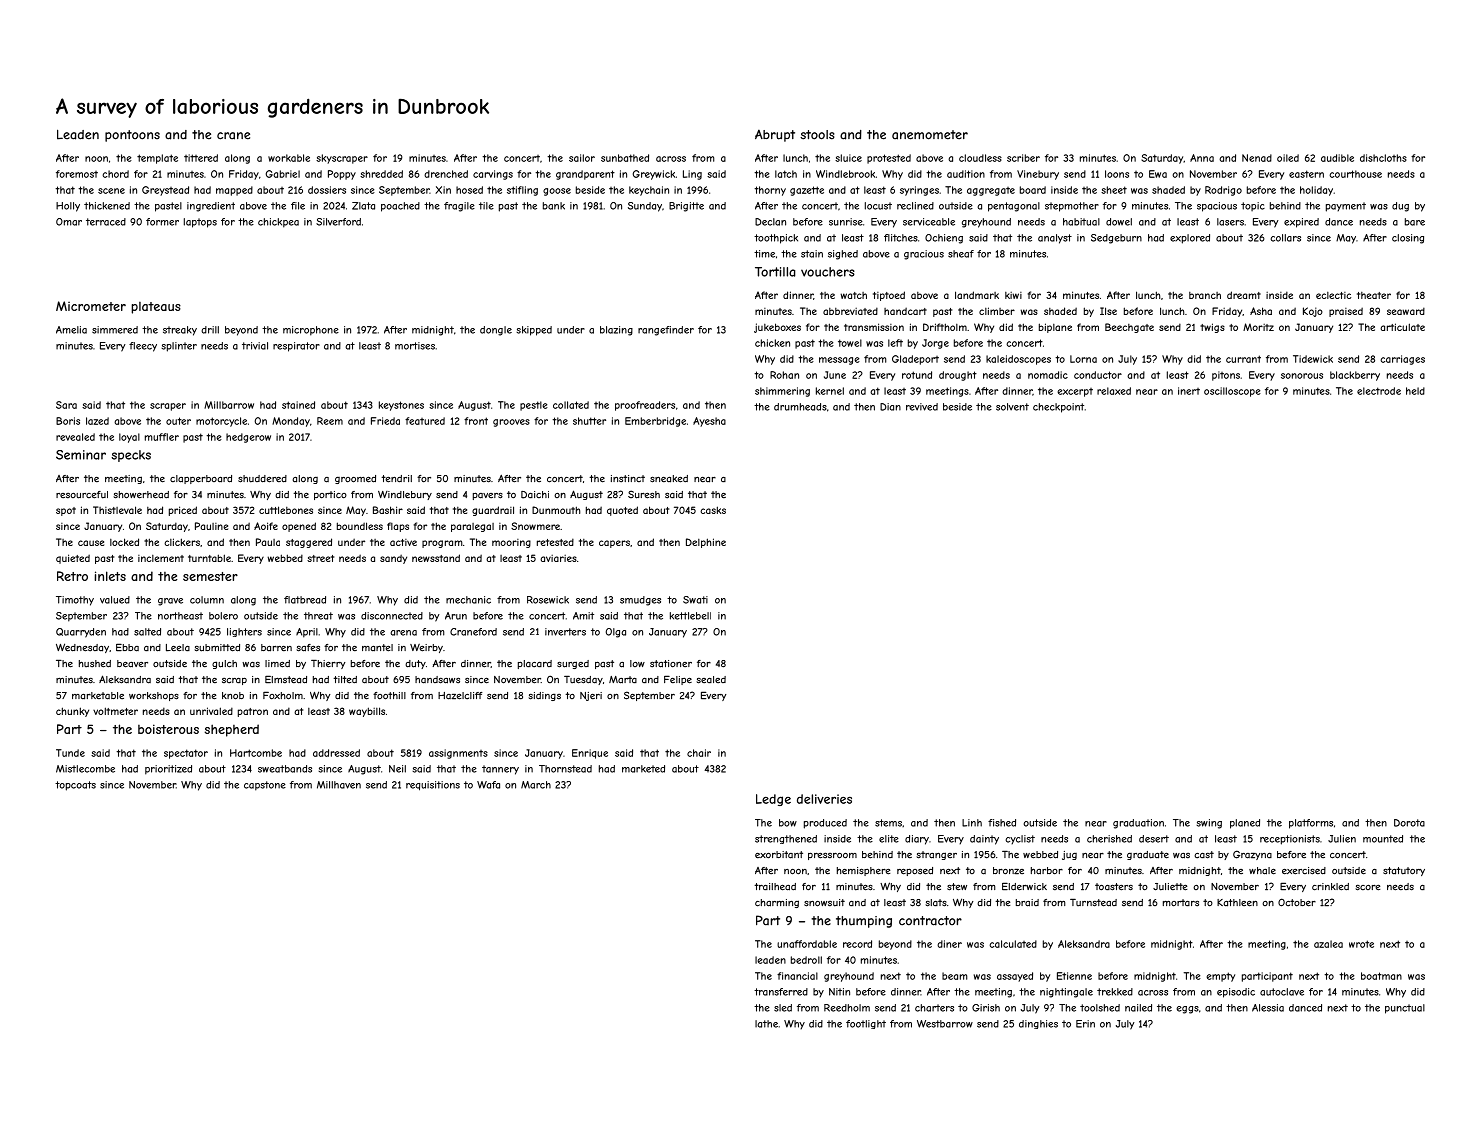 Image resolution: width=1481 pixels, height=1145 pixels. Describe the element at coordinates (75, 786) in the screenshot. I see `topcoats` at that location.
